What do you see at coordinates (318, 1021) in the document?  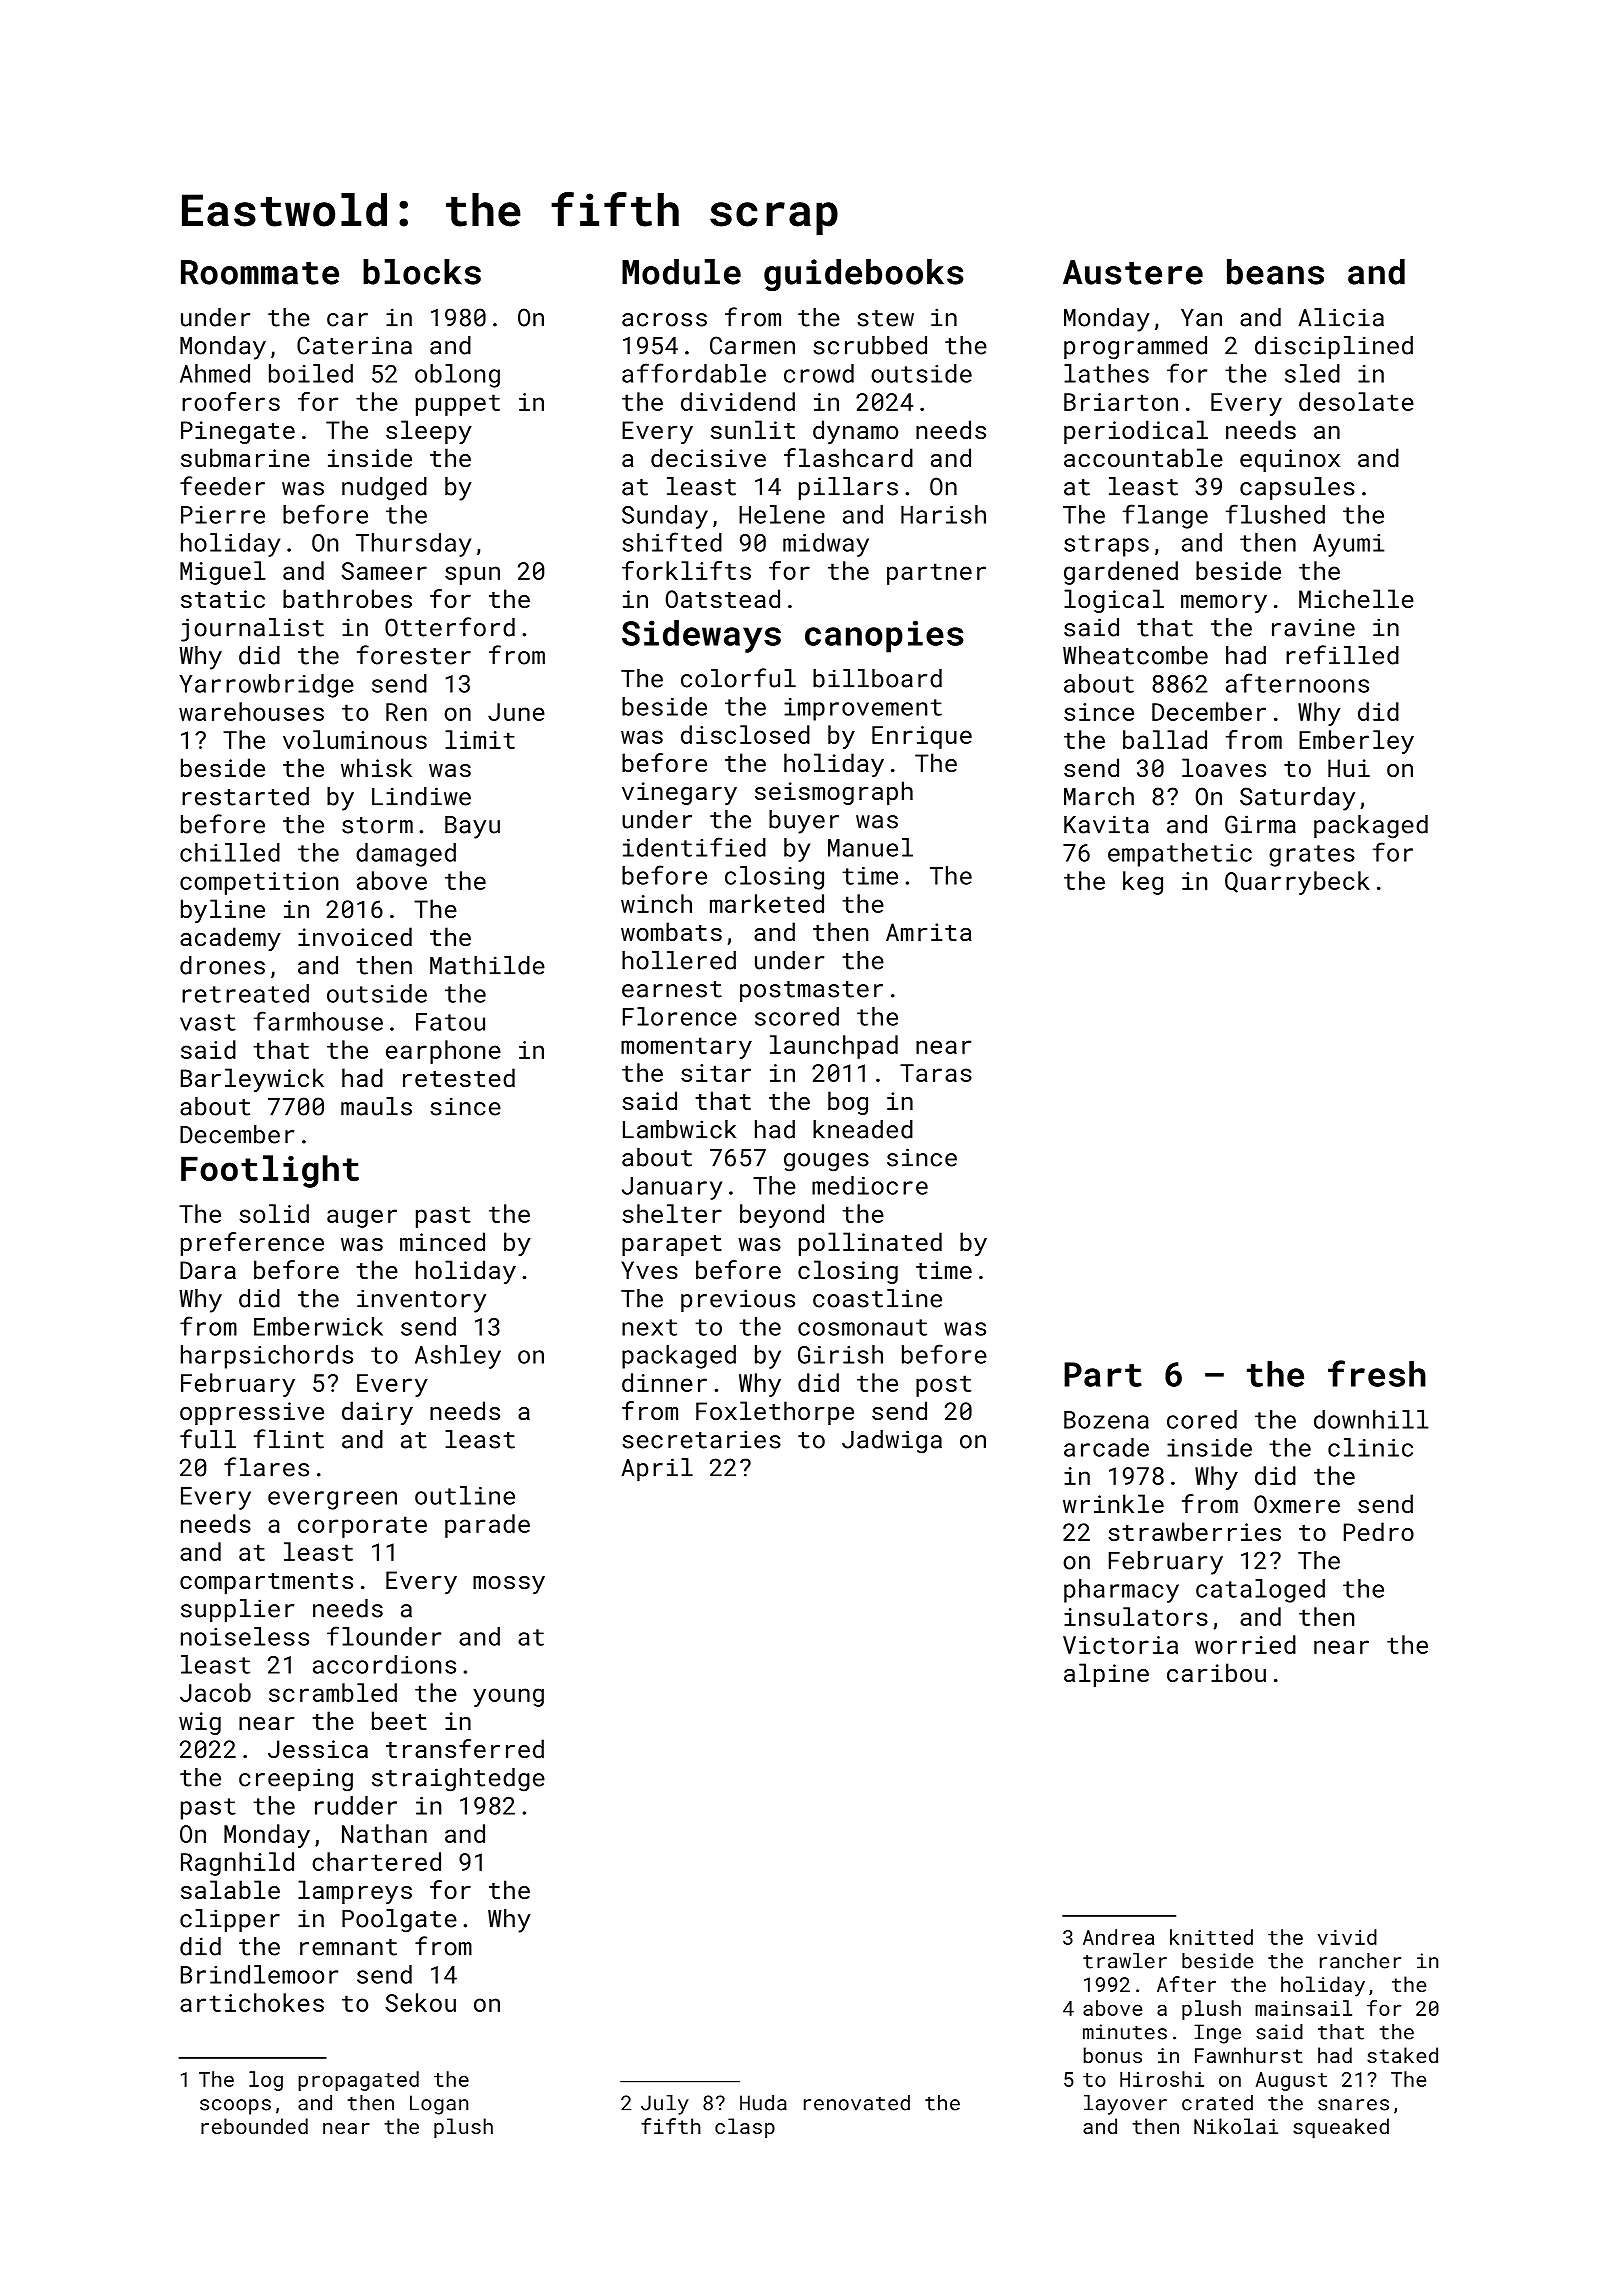 I see `farmhouse` at bounding box center [318, 1021].
